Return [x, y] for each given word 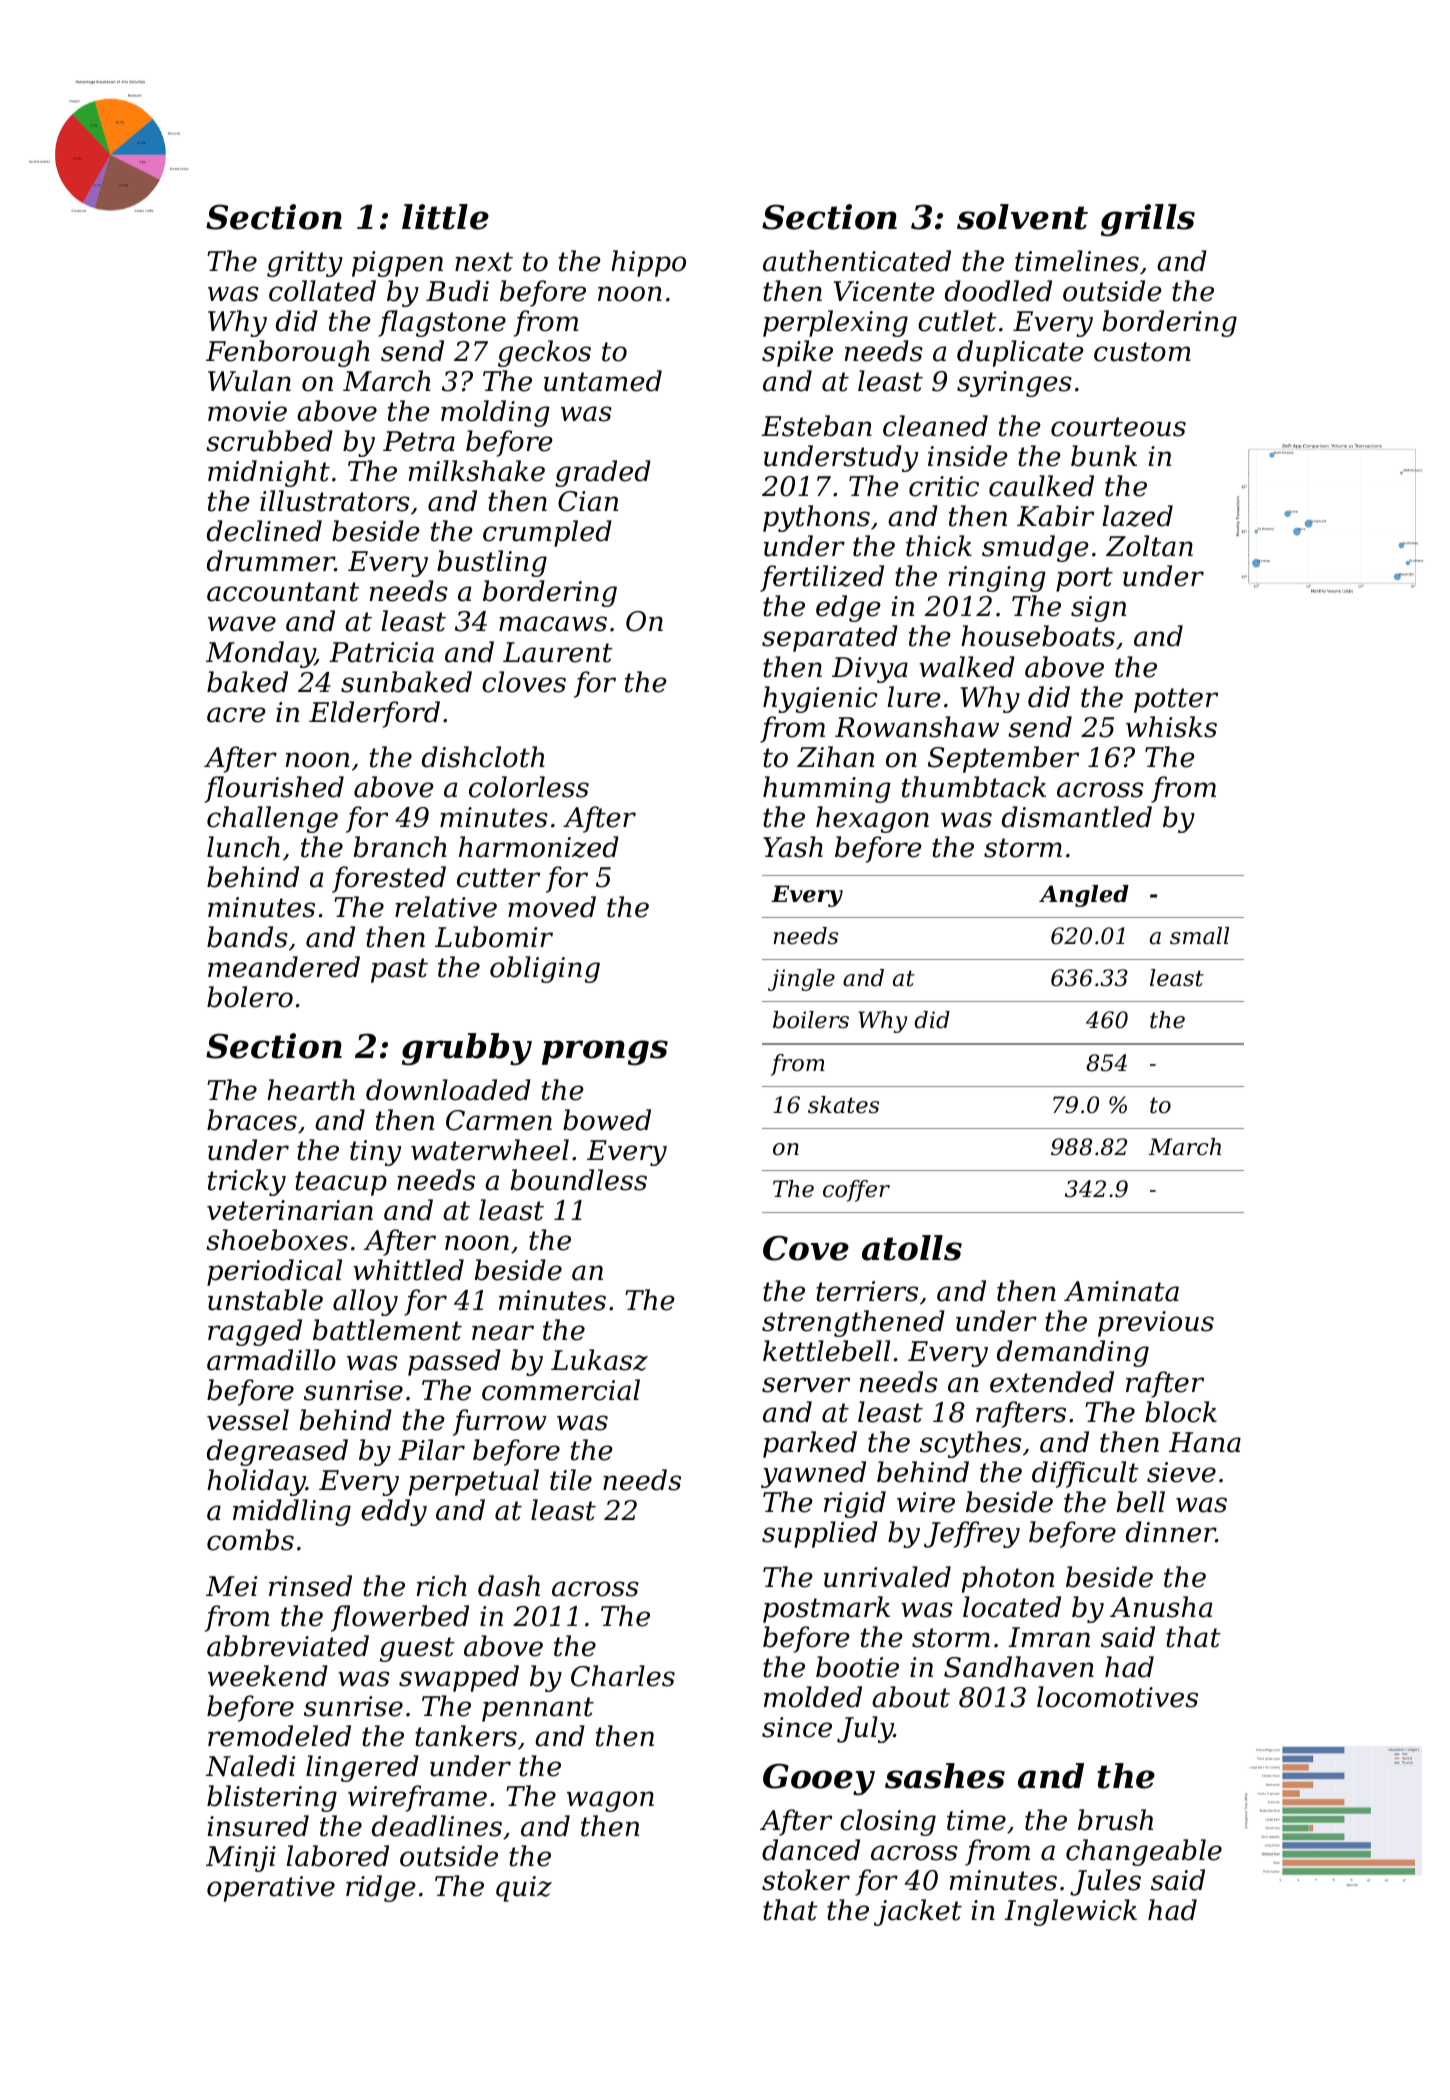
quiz [524, 1889]
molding [495, 413]
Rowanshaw [917, 727]
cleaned [935, 426]
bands [247, 937]
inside [968, 456]
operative [271, 1889]
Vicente [884, 291]
